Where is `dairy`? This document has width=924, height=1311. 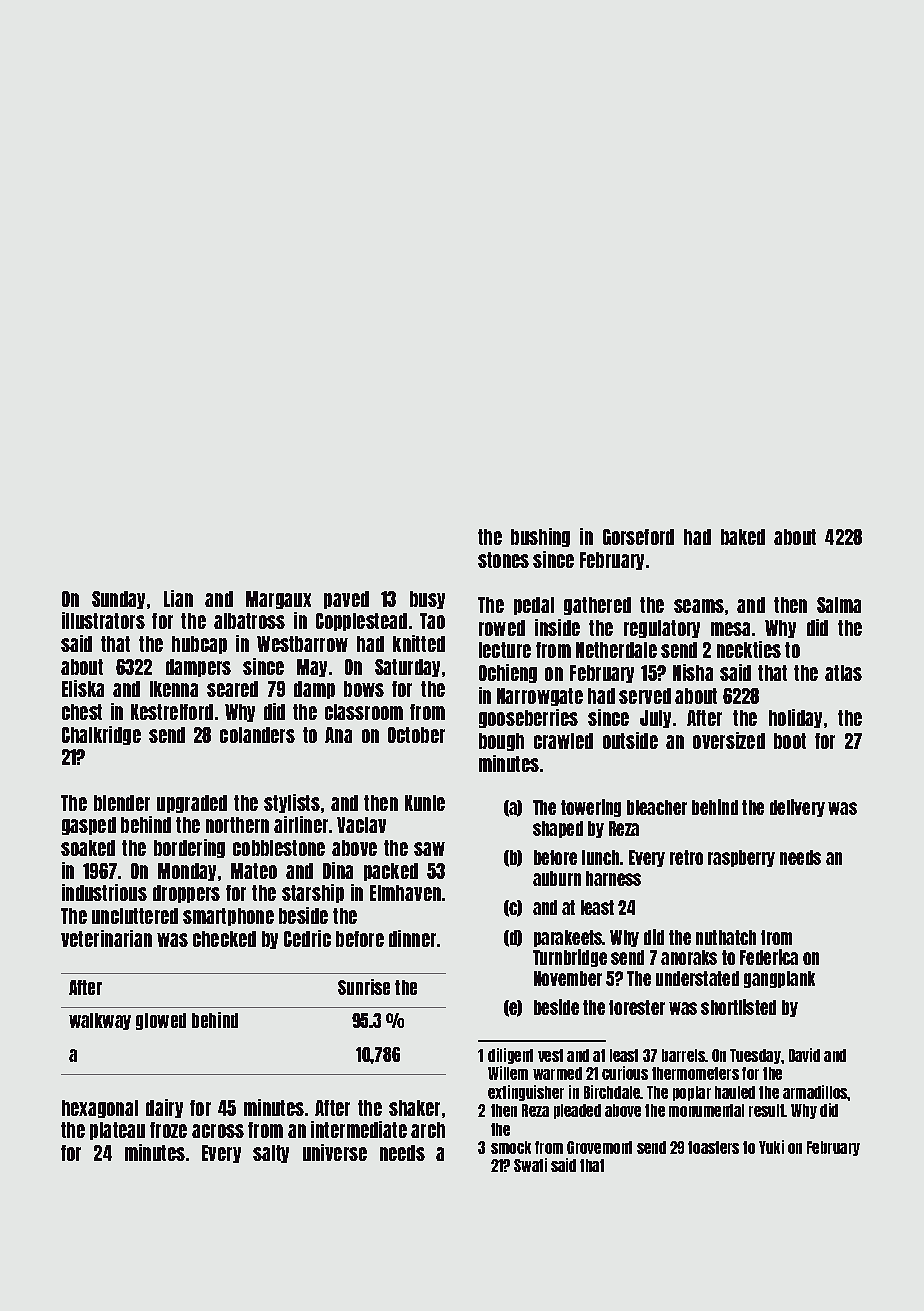
dairy is located at coordinates (164, 1108).
